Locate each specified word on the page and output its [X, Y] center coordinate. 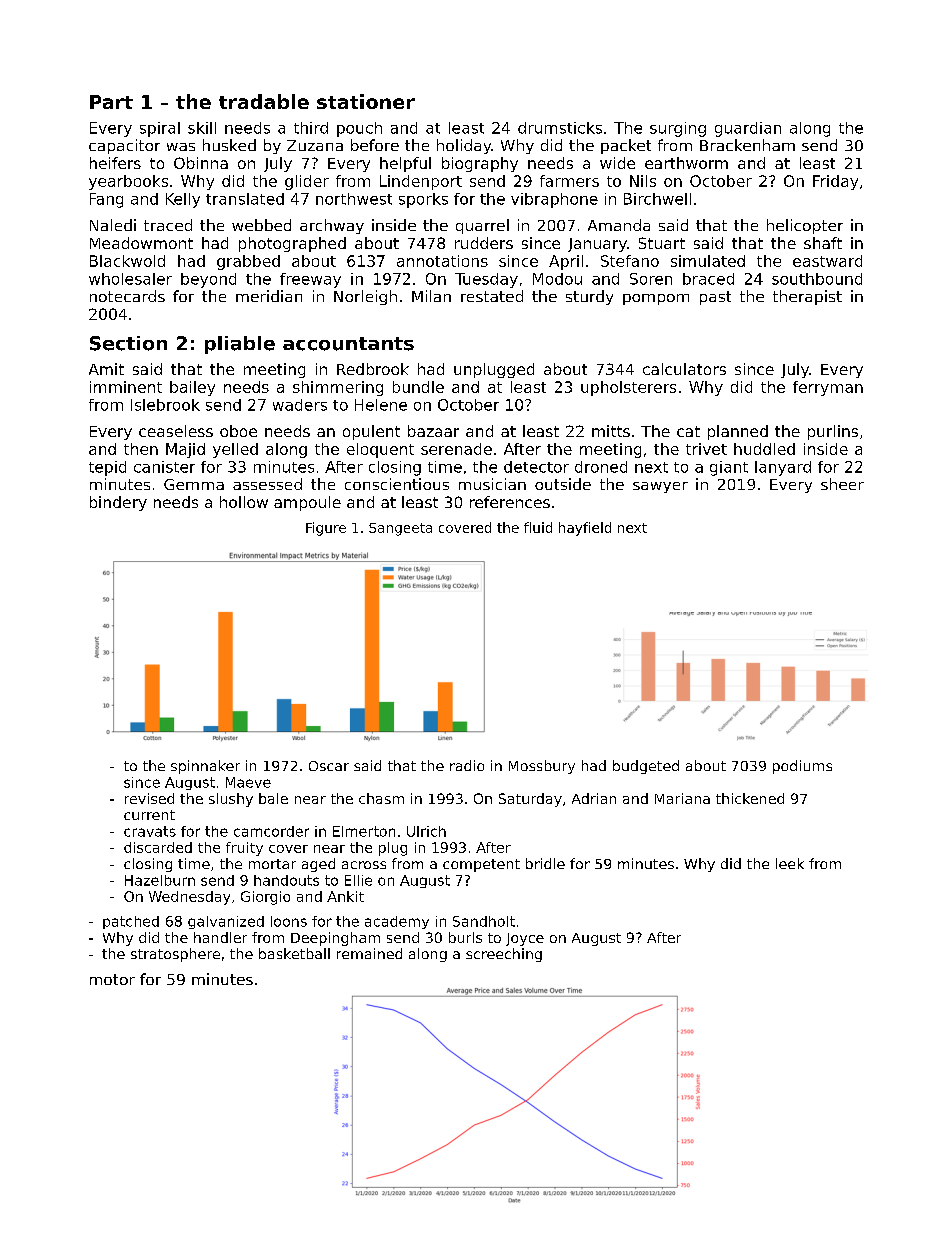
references [510, 502]
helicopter [805, 226]
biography [480, 164]
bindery [118, 503]
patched [131, 922]
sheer [842, 484]
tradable [264, 101]
